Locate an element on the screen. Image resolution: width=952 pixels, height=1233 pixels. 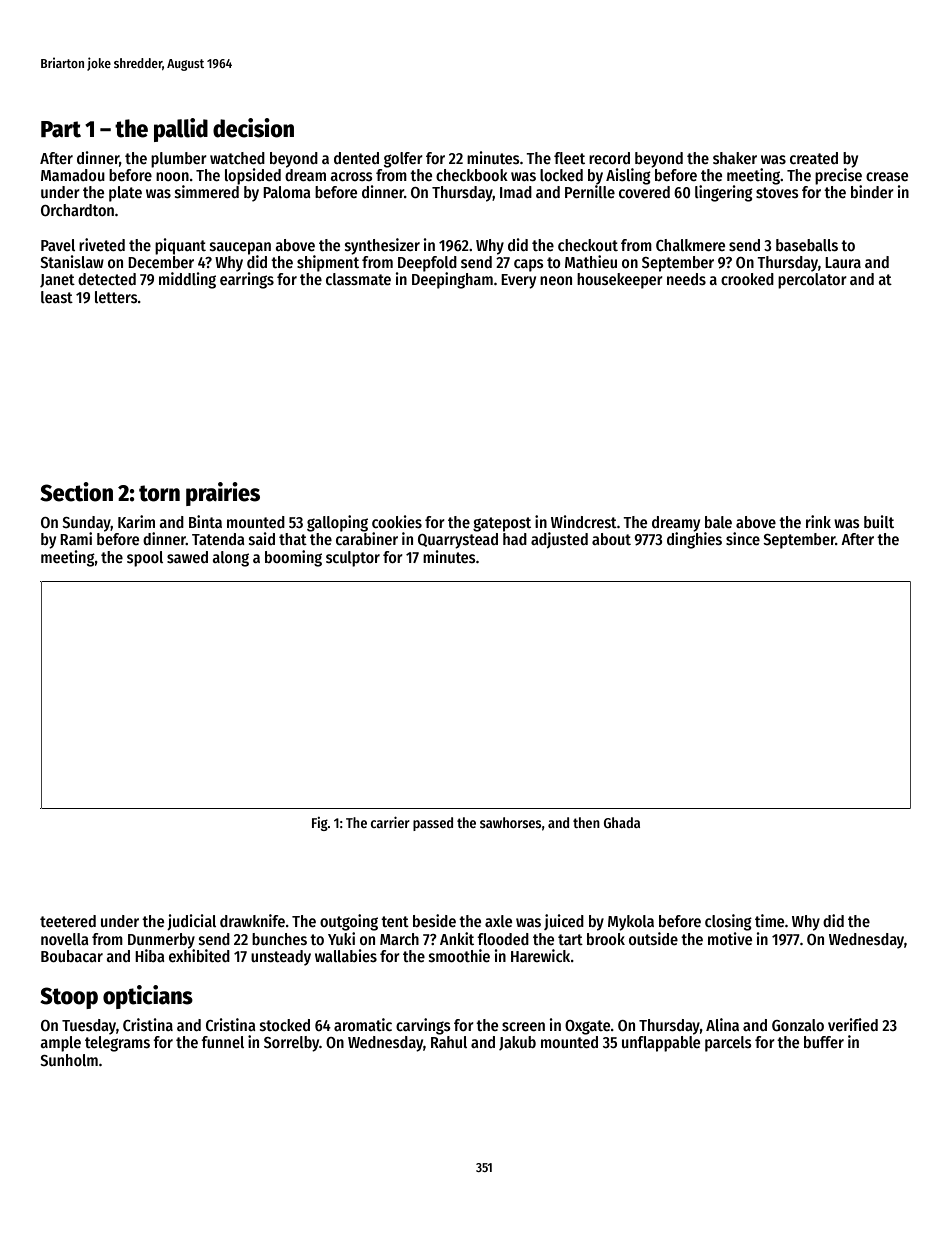
letters is located at coordinates (116, 297).
